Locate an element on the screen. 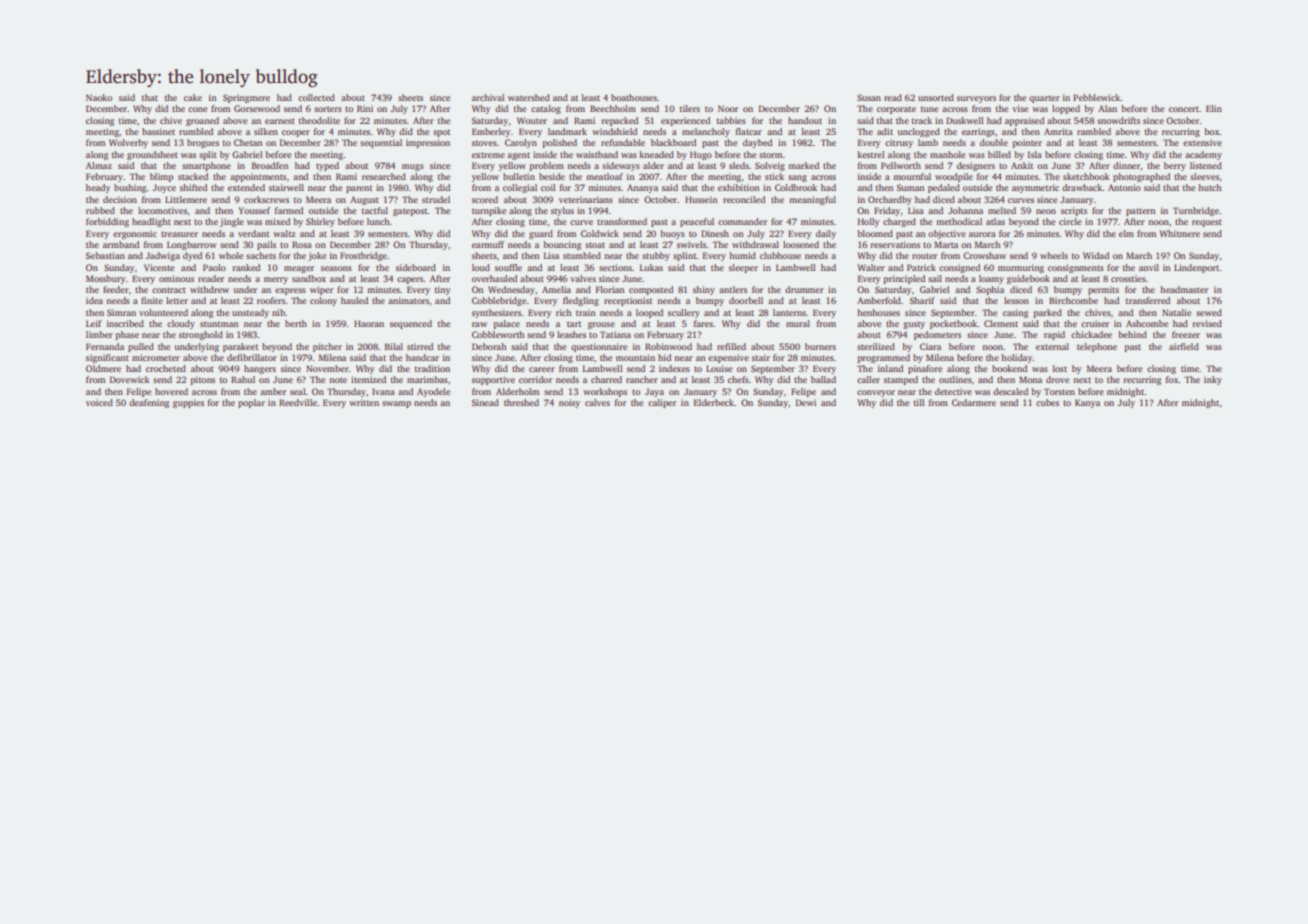 This screenshot has width=1308, height=924. commander is located at coordinates (742, 221).
